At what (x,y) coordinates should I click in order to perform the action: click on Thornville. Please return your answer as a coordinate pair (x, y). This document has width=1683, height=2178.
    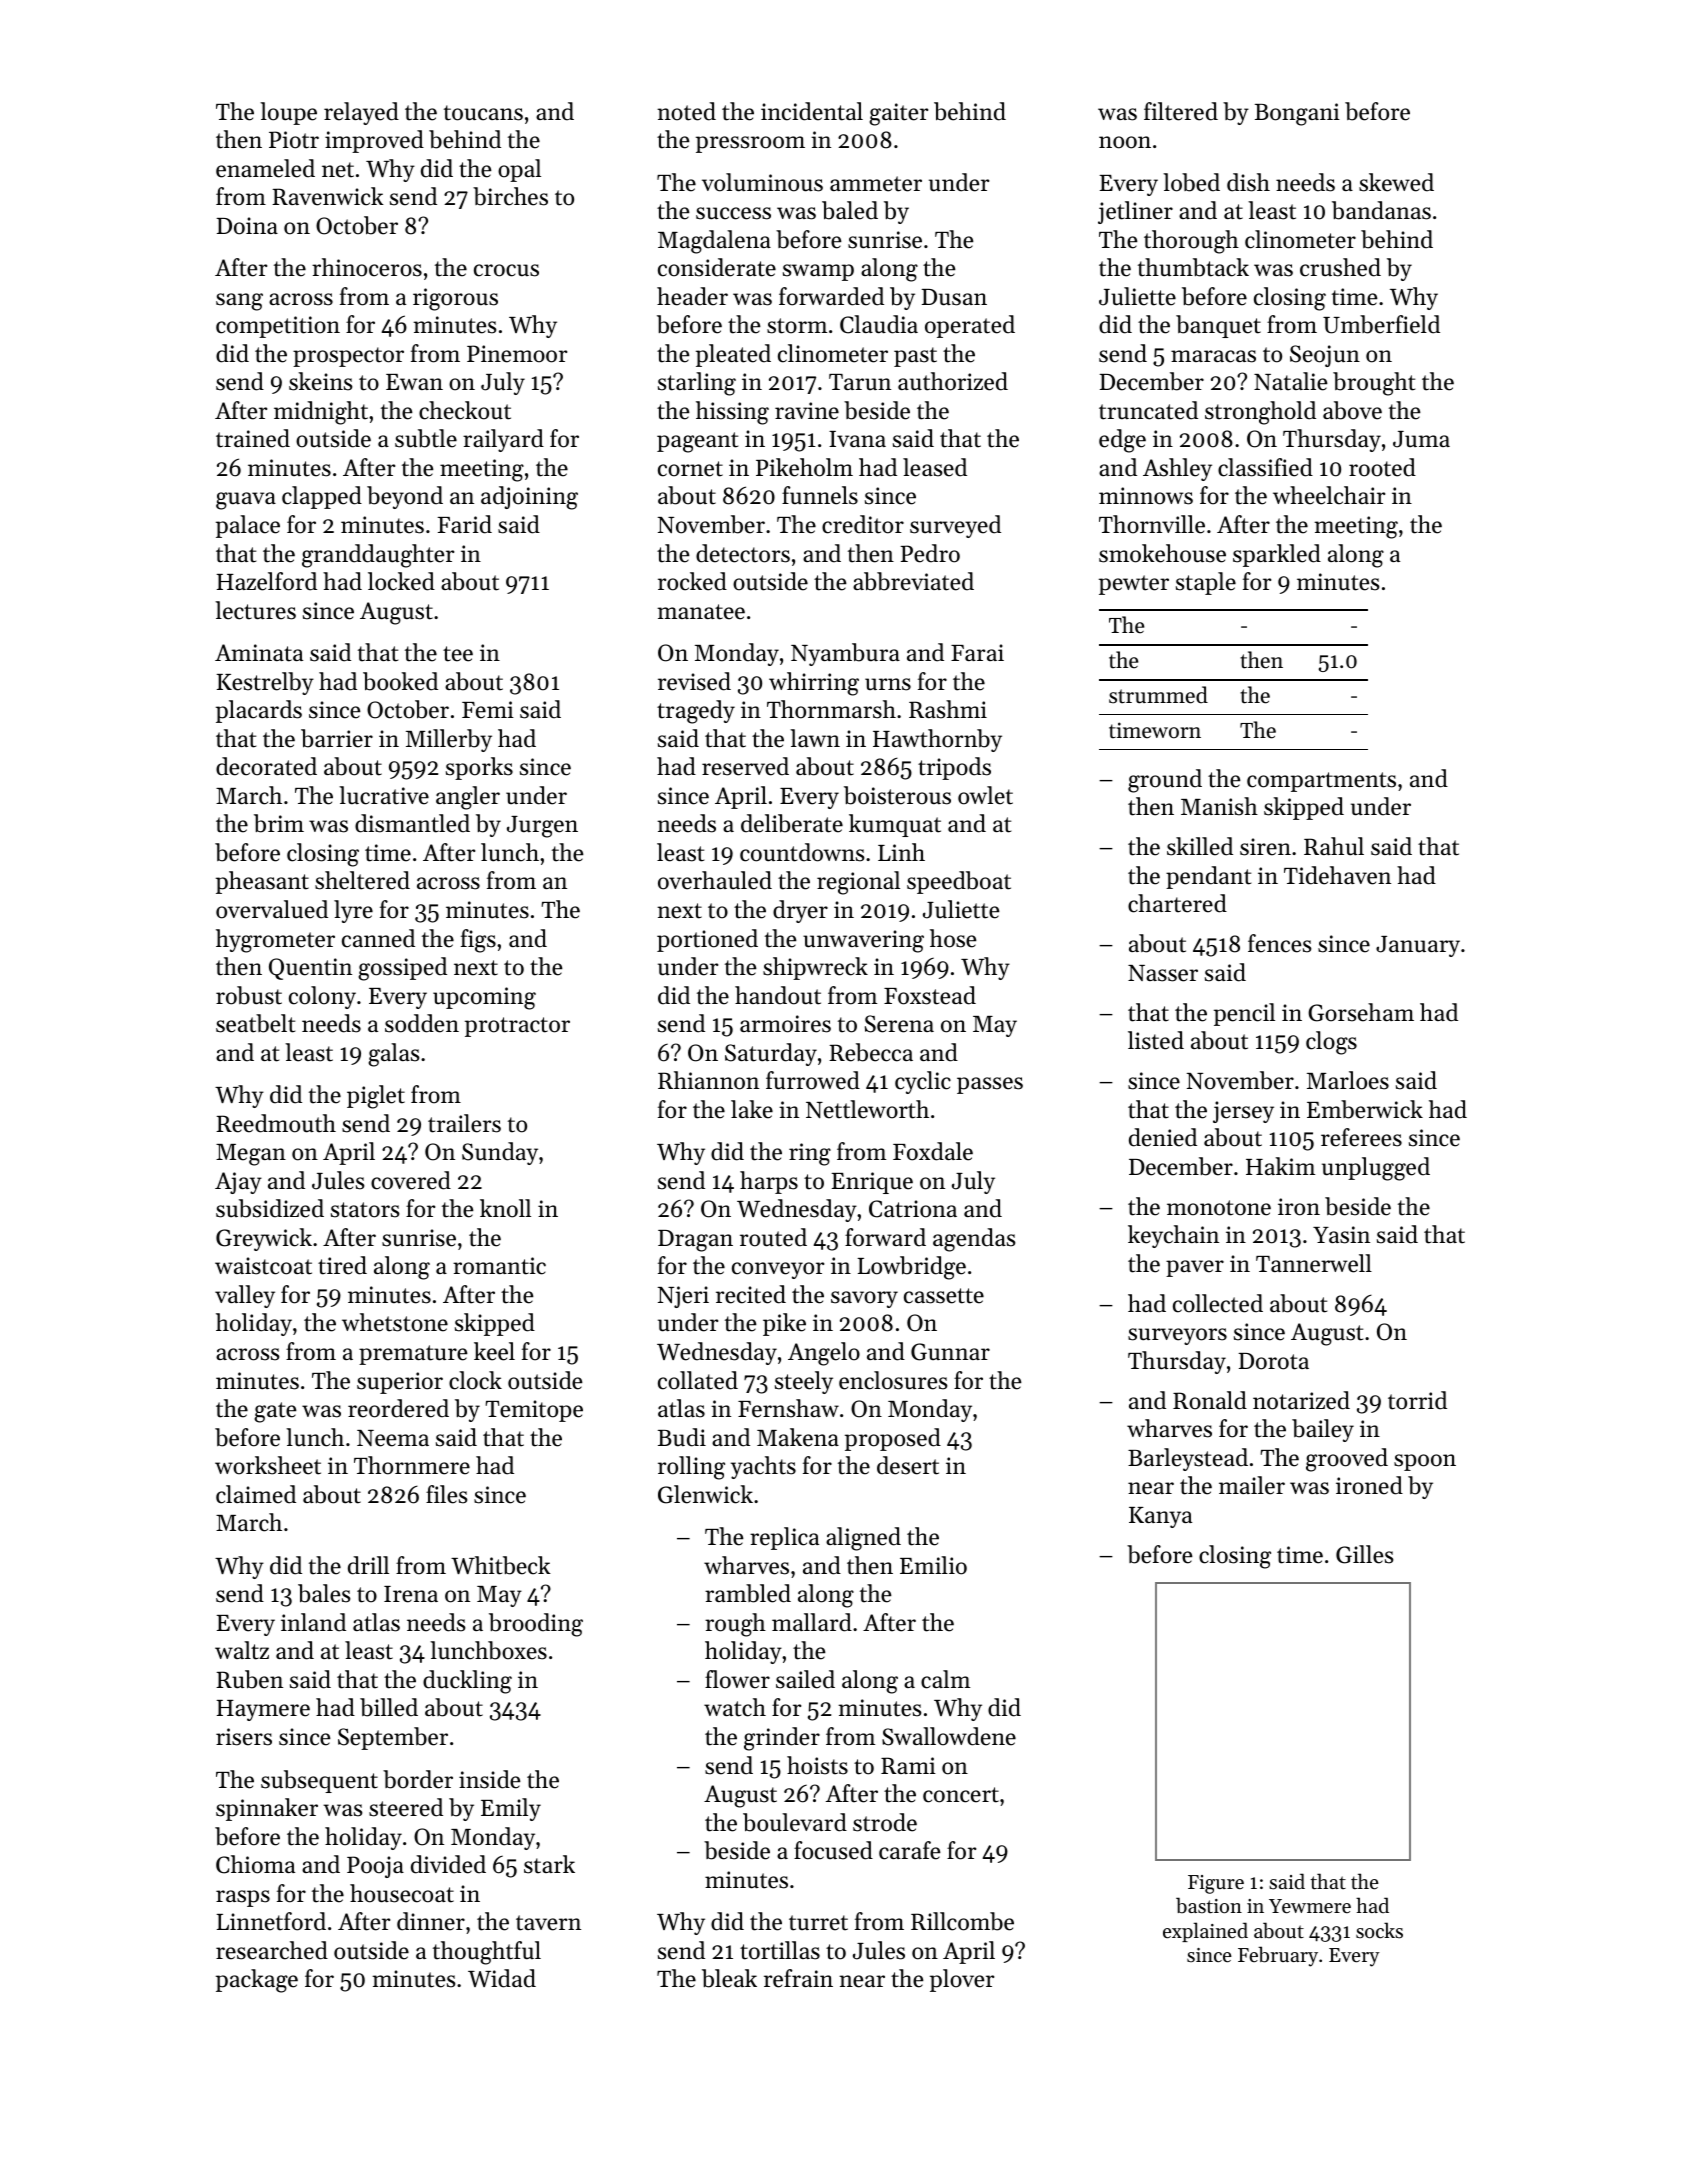
    Looking at the image, I should click on (1152, 524).
